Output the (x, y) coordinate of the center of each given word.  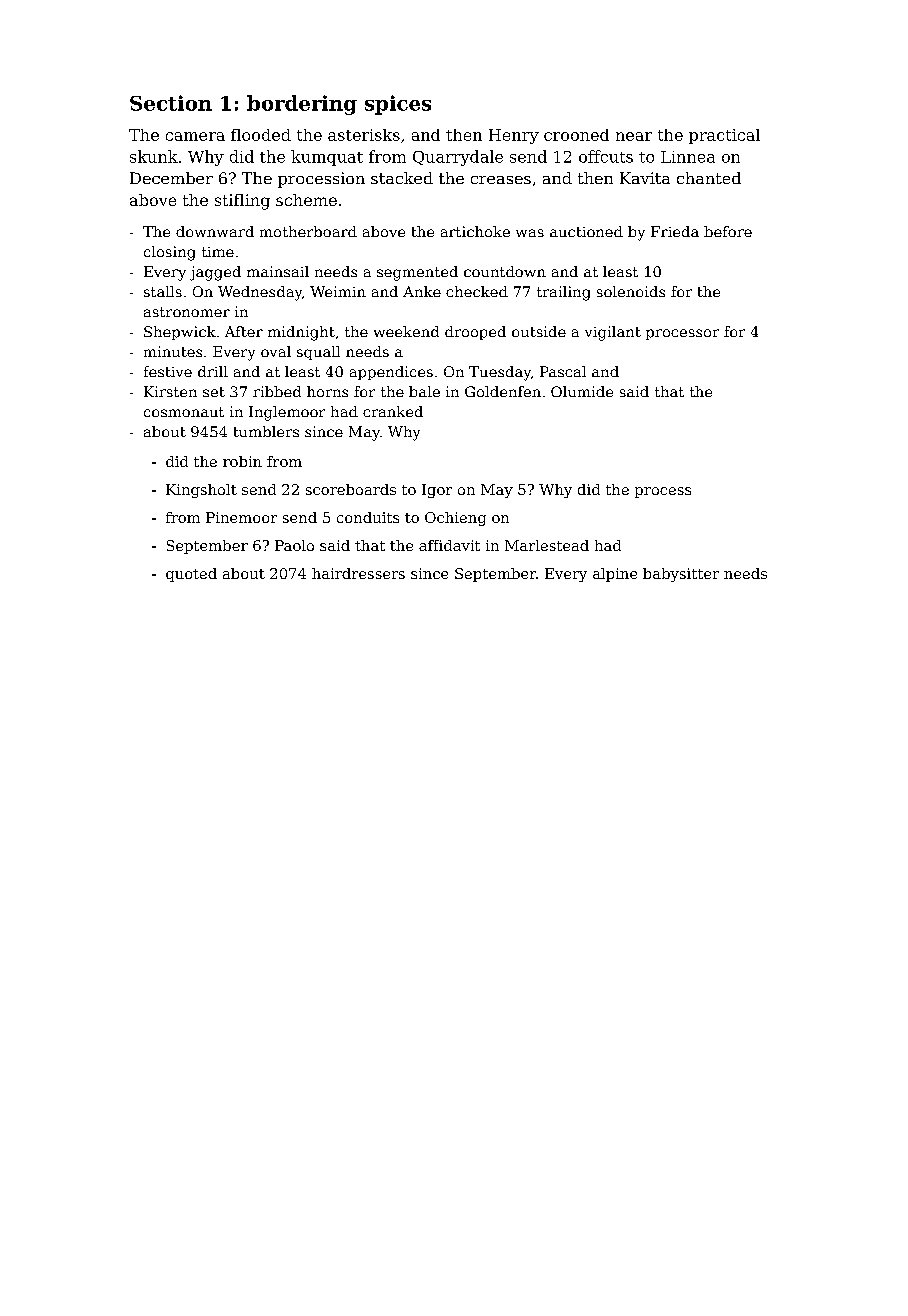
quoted (191, 575)
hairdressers (358, 573)
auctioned (586, 231)
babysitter (681, 575)
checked (477, 291)
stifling (242, 202)
